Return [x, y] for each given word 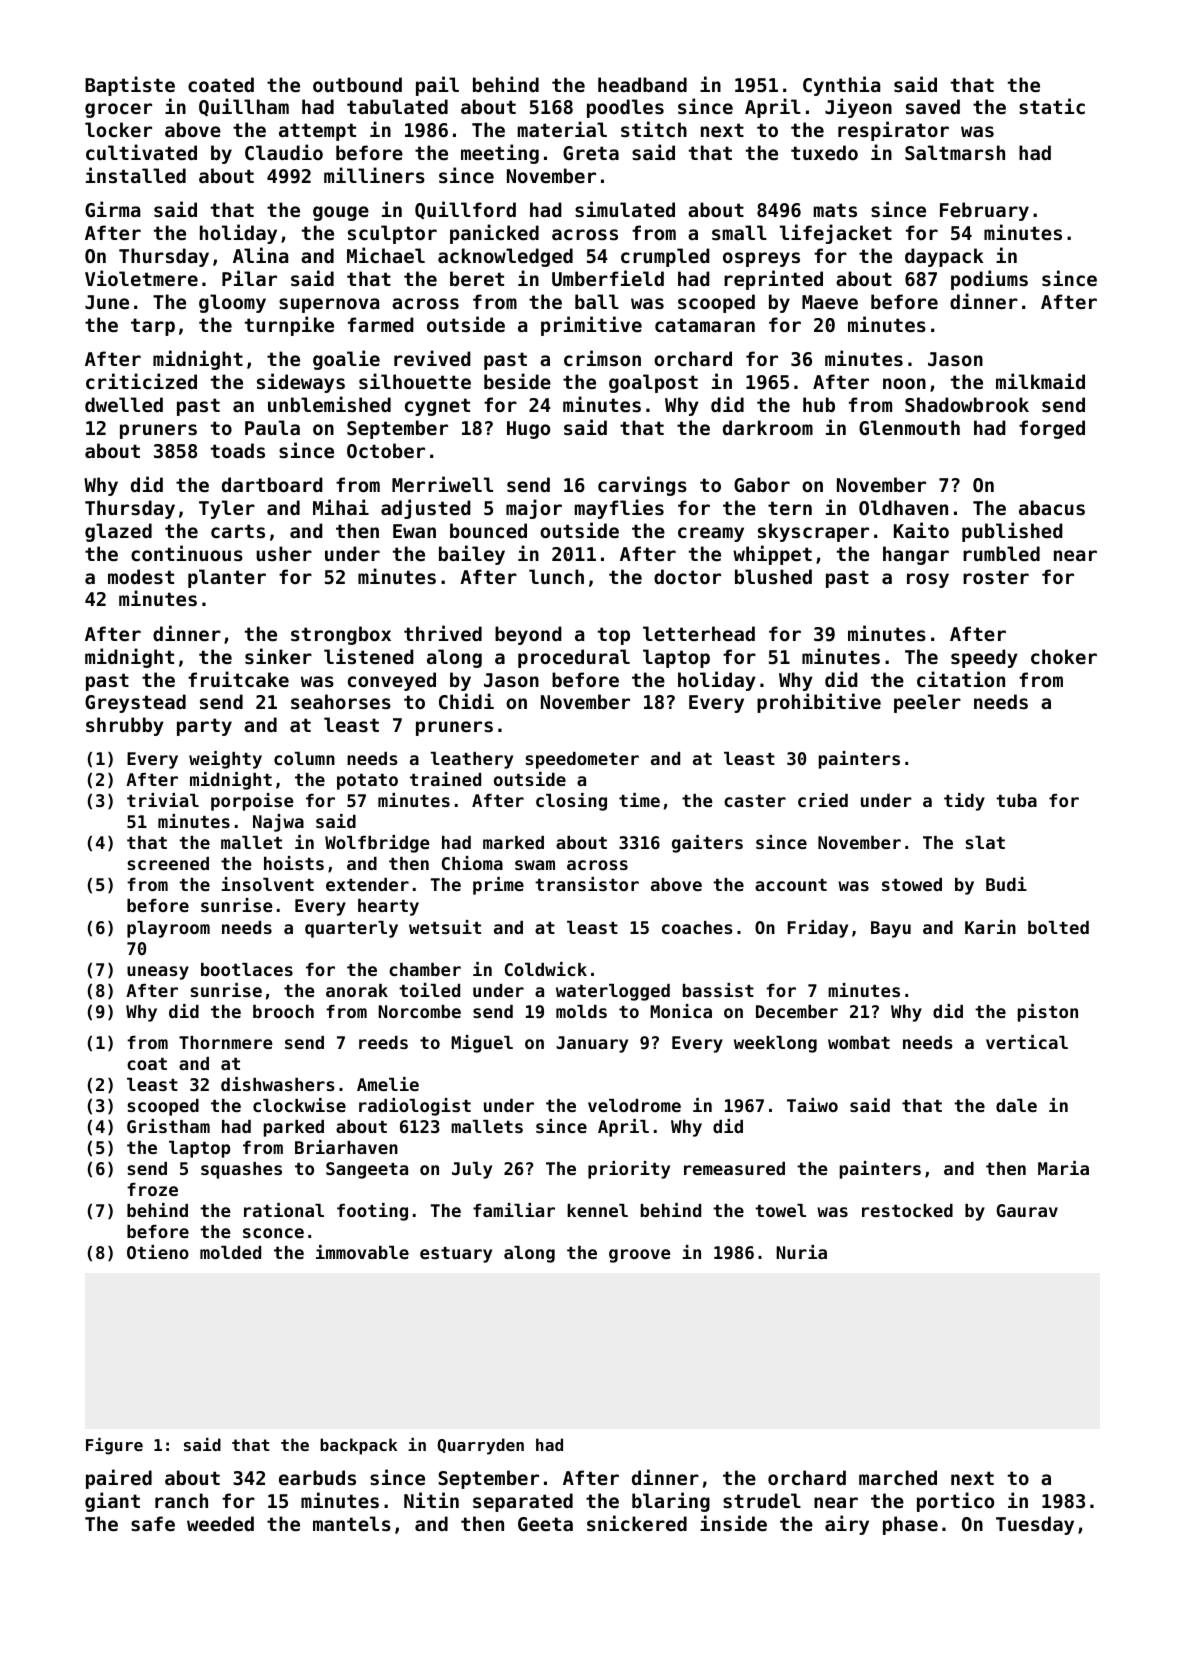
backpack [358, 1446]
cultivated [141, 152]
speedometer [582, 760]
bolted [1058, 927]
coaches [697, 927]
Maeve [830, 302]
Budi [1006, 884]
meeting [500, 154]
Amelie [388, 1084]
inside [733, 1523]
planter [227, 578]
